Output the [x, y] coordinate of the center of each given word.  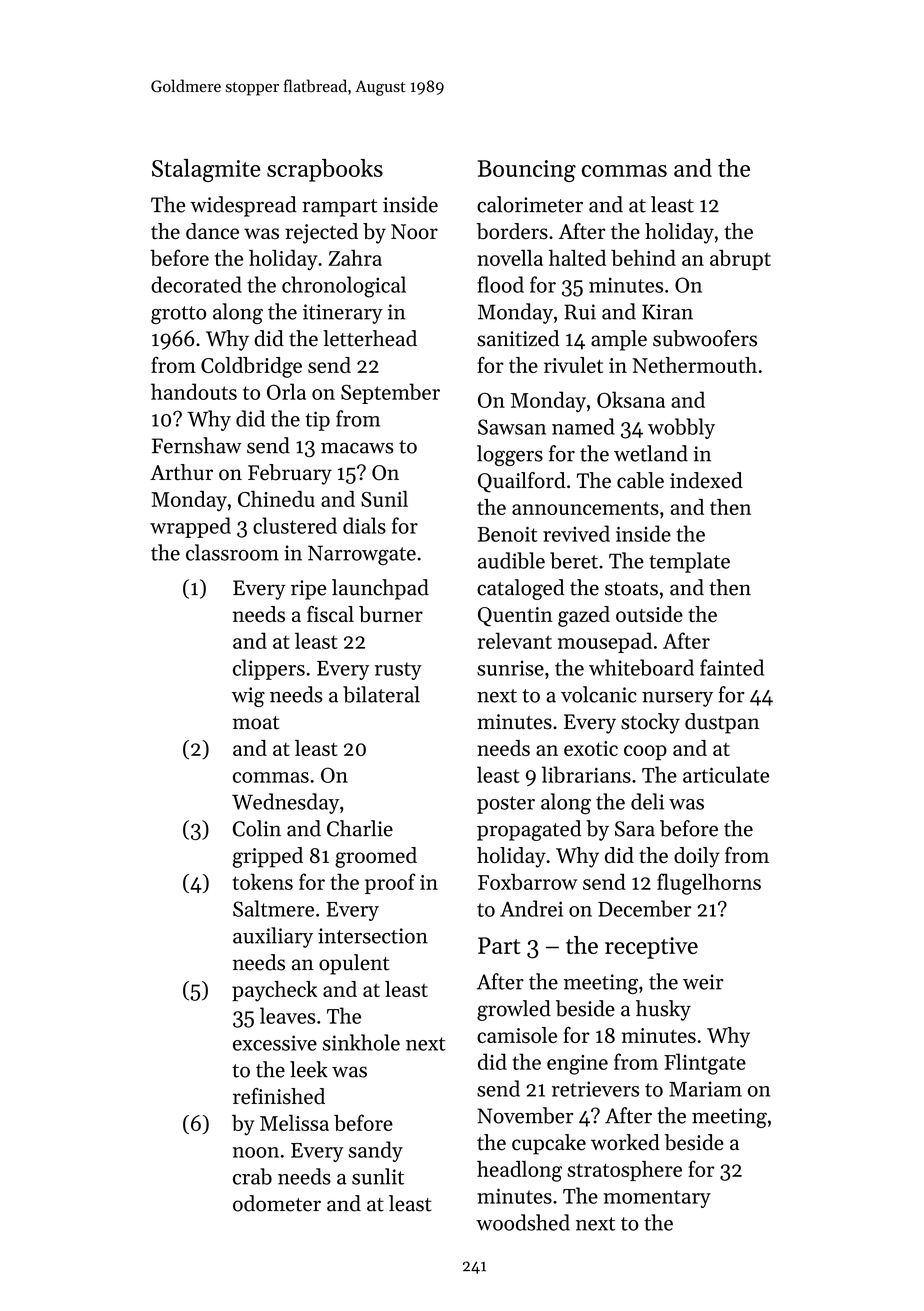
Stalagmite [206, 170]
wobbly [681, 428]
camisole [517, 1035]
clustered [295, 525]
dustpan [722, 723]
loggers [510, 455]
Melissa [294, 1123]
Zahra [355, 258]
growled [514, 1010]
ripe [308, 590]
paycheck [274, 991]
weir [703, 982]
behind [643, 258]
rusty [398, 671]
